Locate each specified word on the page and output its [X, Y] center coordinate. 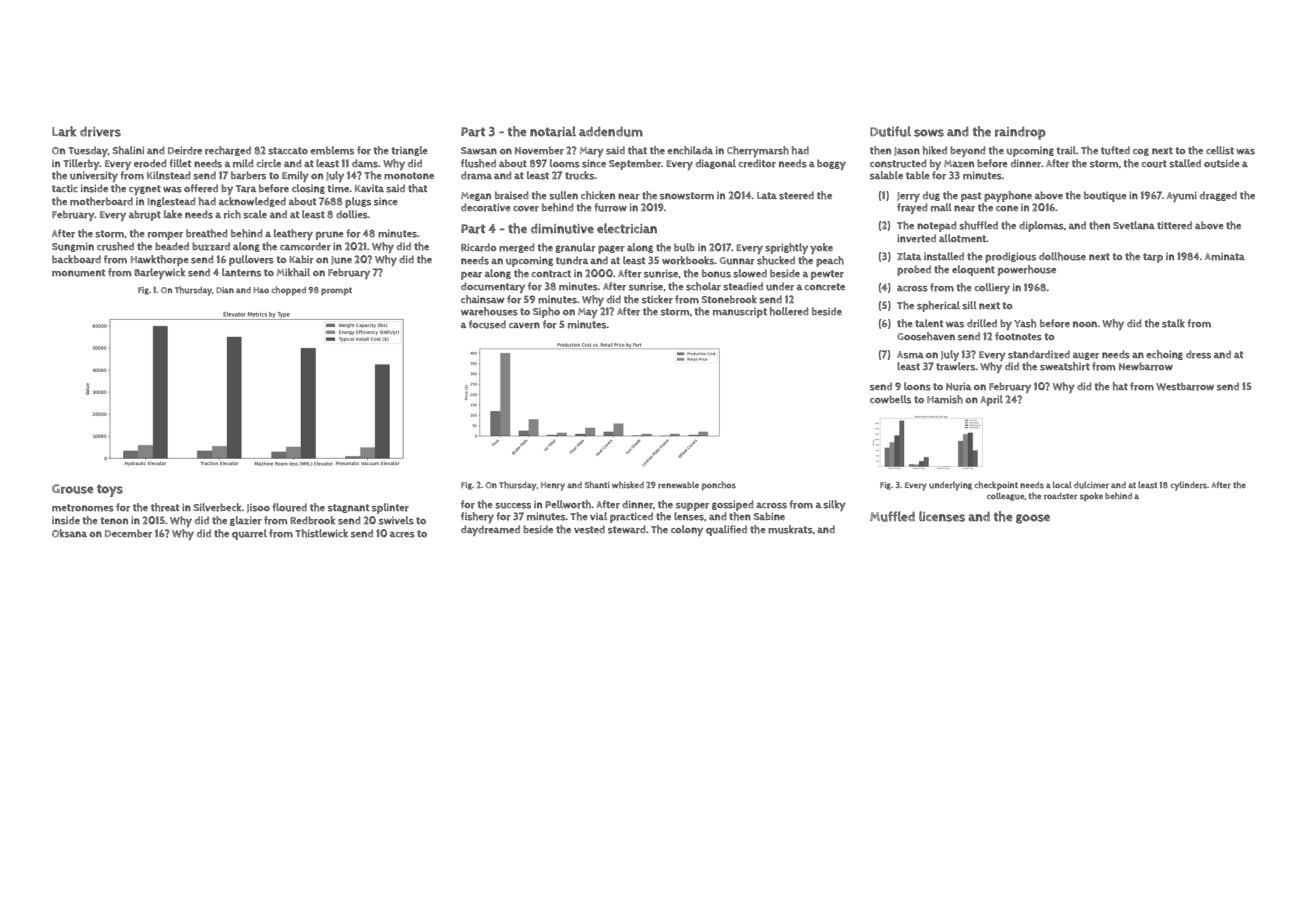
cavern [524, 325]
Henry [553, 486]
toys [110, 490]
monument [78, 273]
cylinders [1189, 486]
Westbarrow [1185, 386]
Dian [225, 290]
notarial [553, 131]
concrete [824, 287]
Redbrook [312, 520]
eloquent [973, 270]
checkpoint [996, 486]
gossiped [732, 505]
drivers [100, 131]
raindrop [1020, 133]
